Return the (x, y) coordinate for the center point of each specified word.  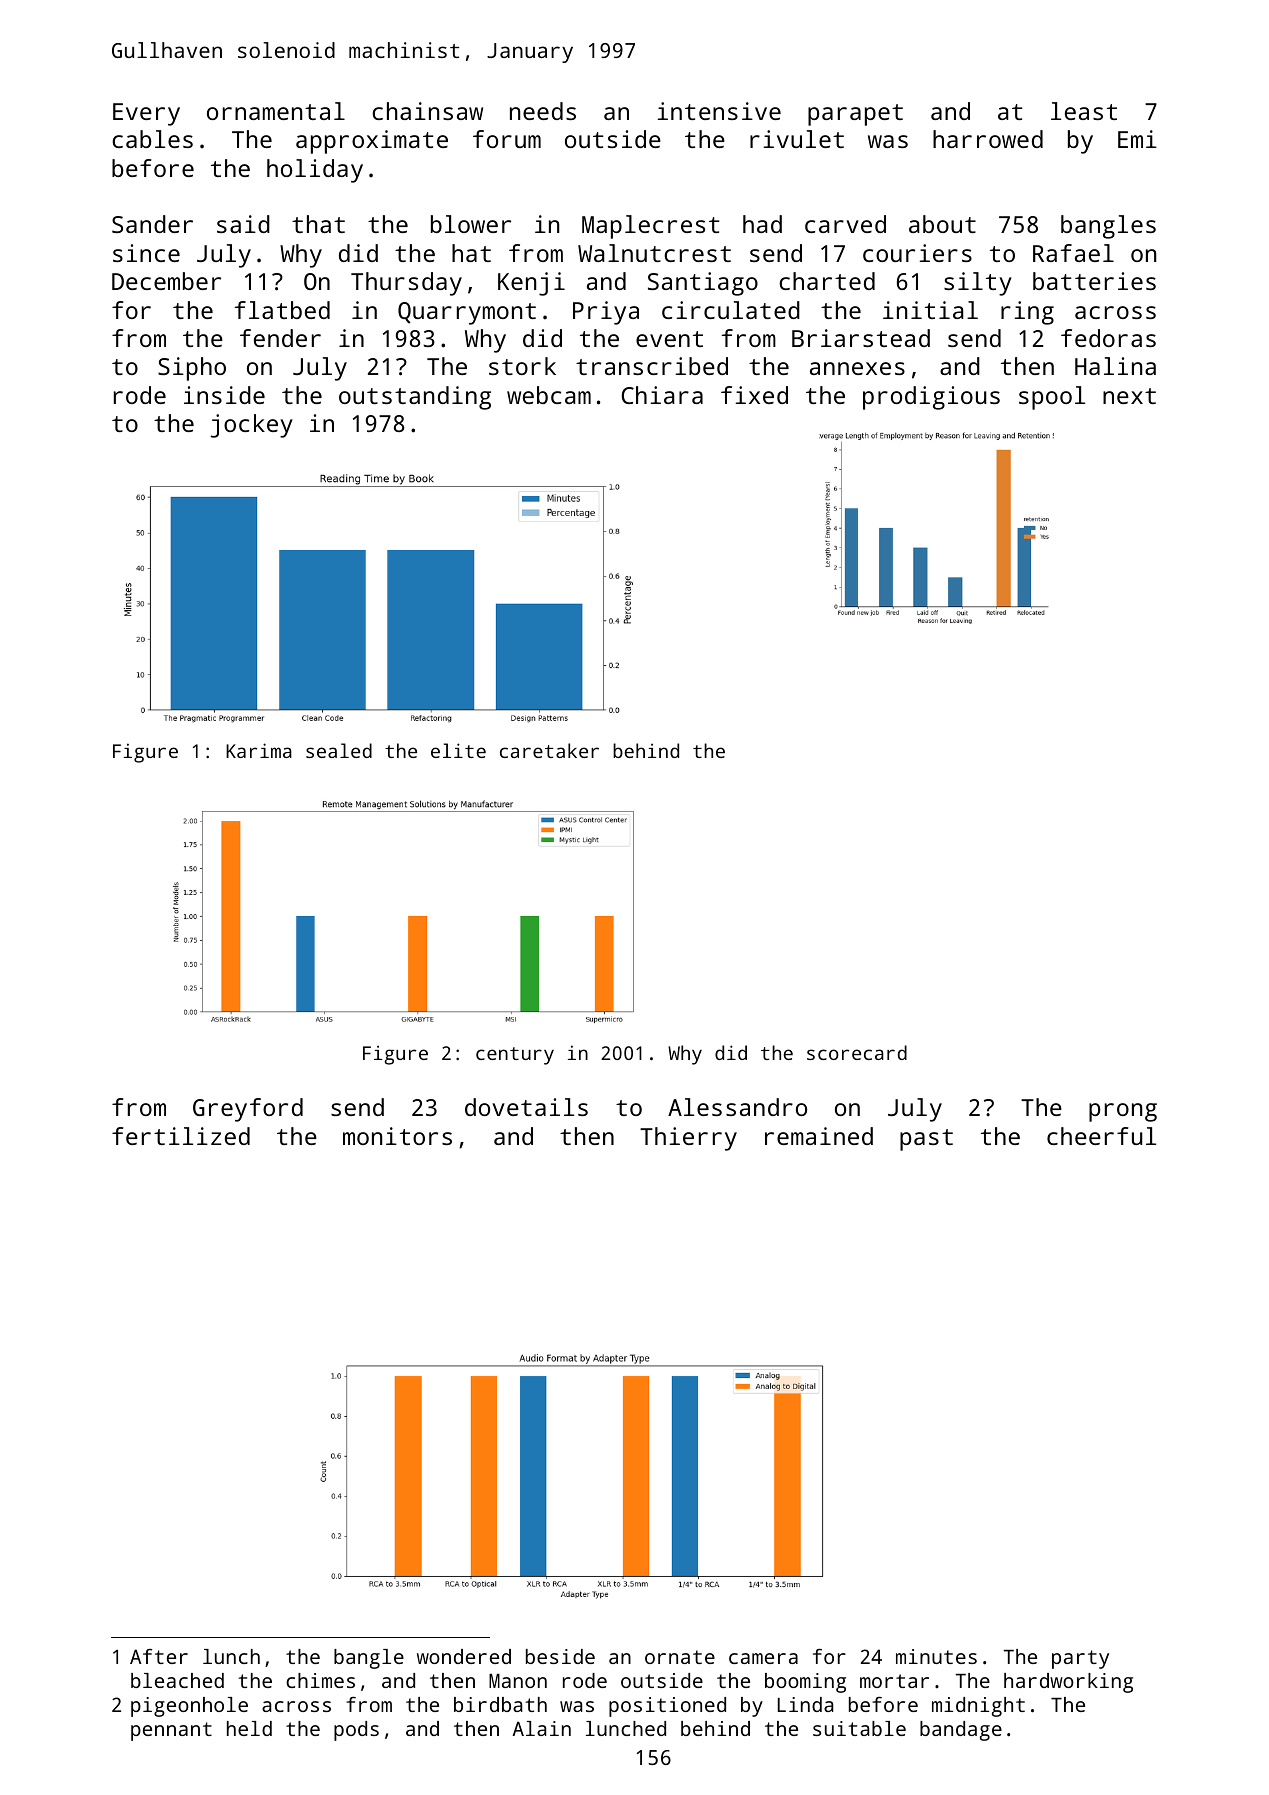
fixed (754, 395)
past (926, 1140)
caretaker (549, 750)
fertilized (181, 1136)
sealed (339, 750)
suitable (859, 1728)
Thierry (688, 1139)
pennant (171, 1731)
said (243, 224)
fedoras (1108, 338)
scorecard (857, 1052)
